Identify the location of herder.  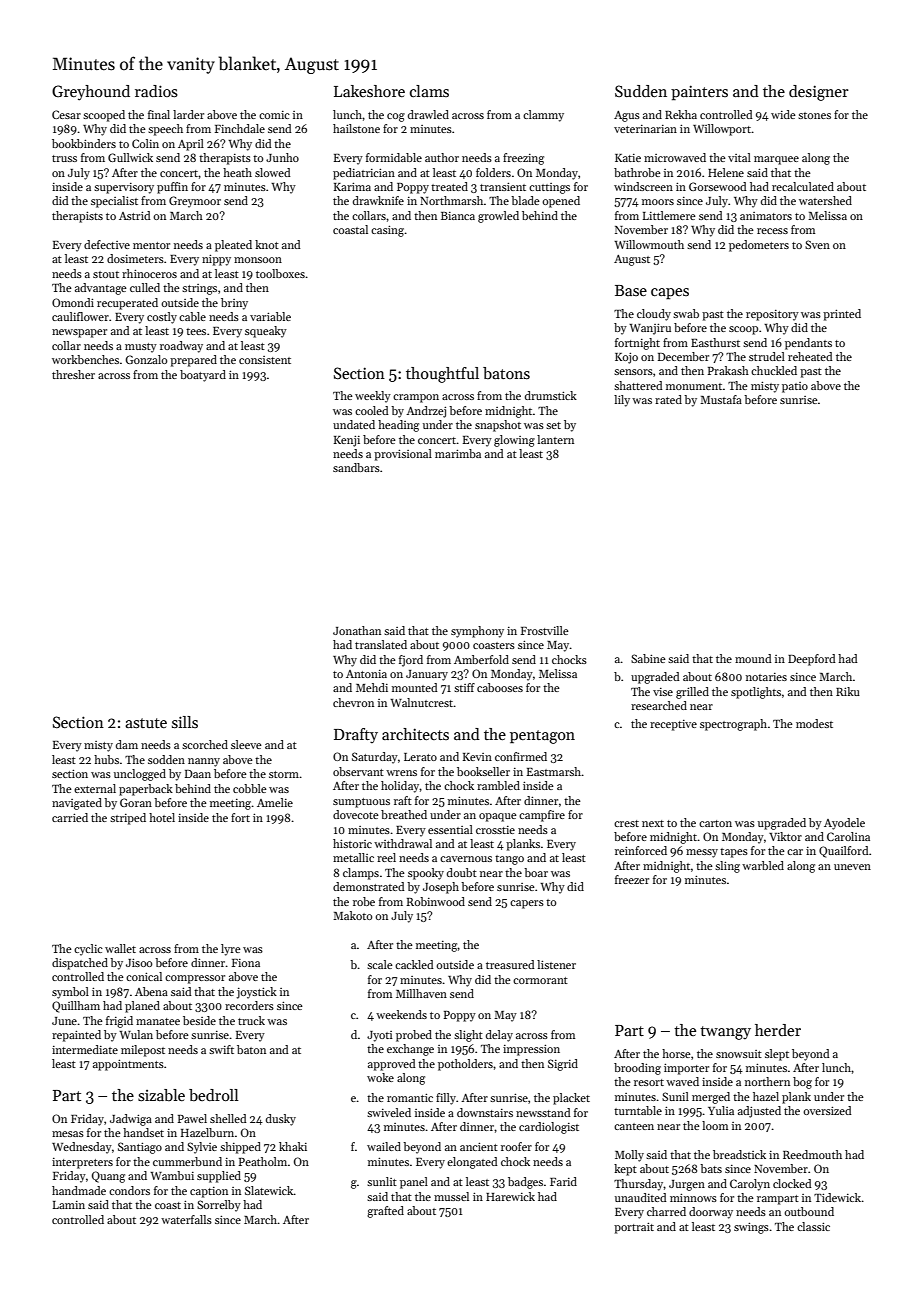
(778, 1030).
